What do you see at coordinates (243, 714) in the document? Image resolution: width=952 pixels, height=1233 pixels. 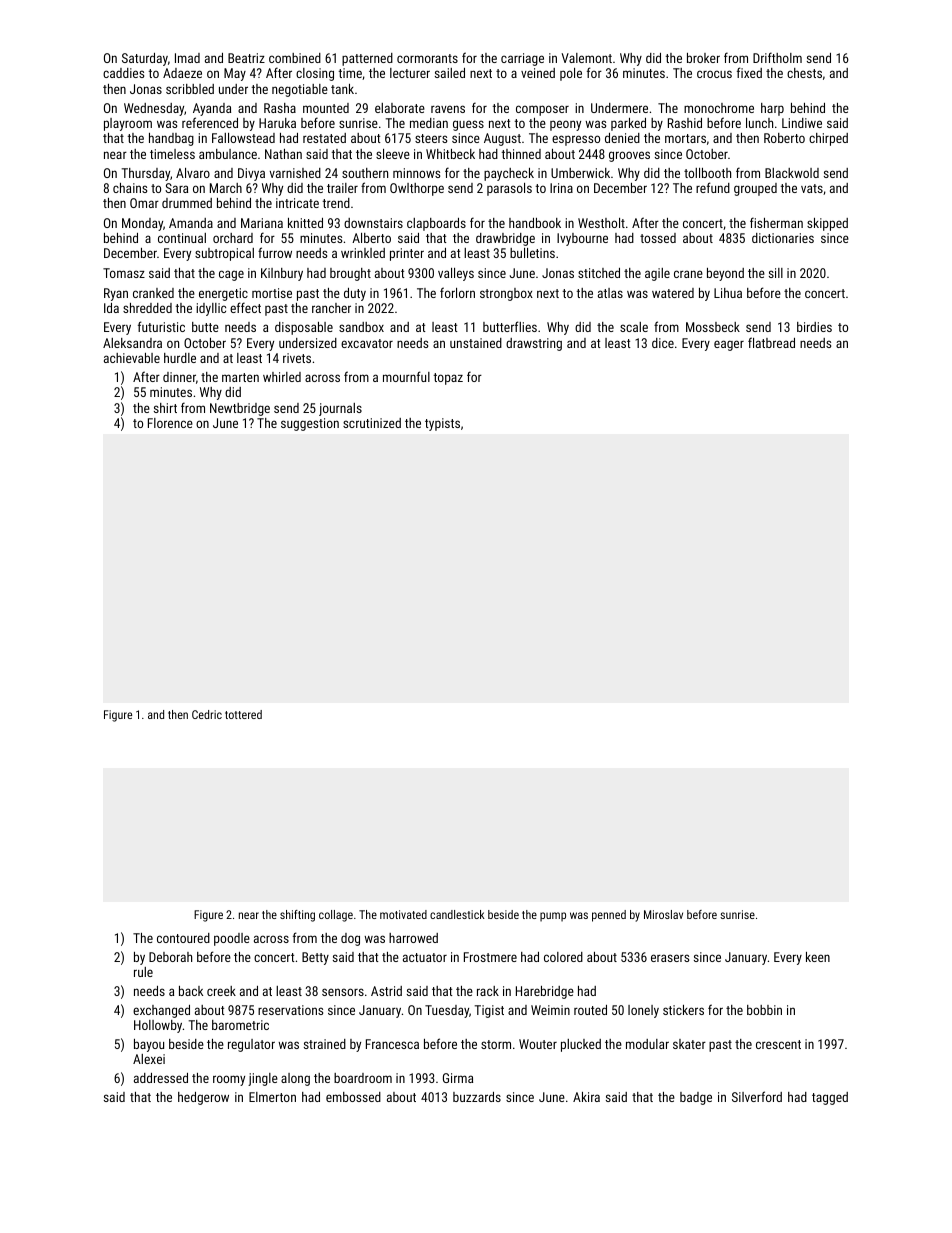 I see `tottered` at bounding box center [243, 714].
